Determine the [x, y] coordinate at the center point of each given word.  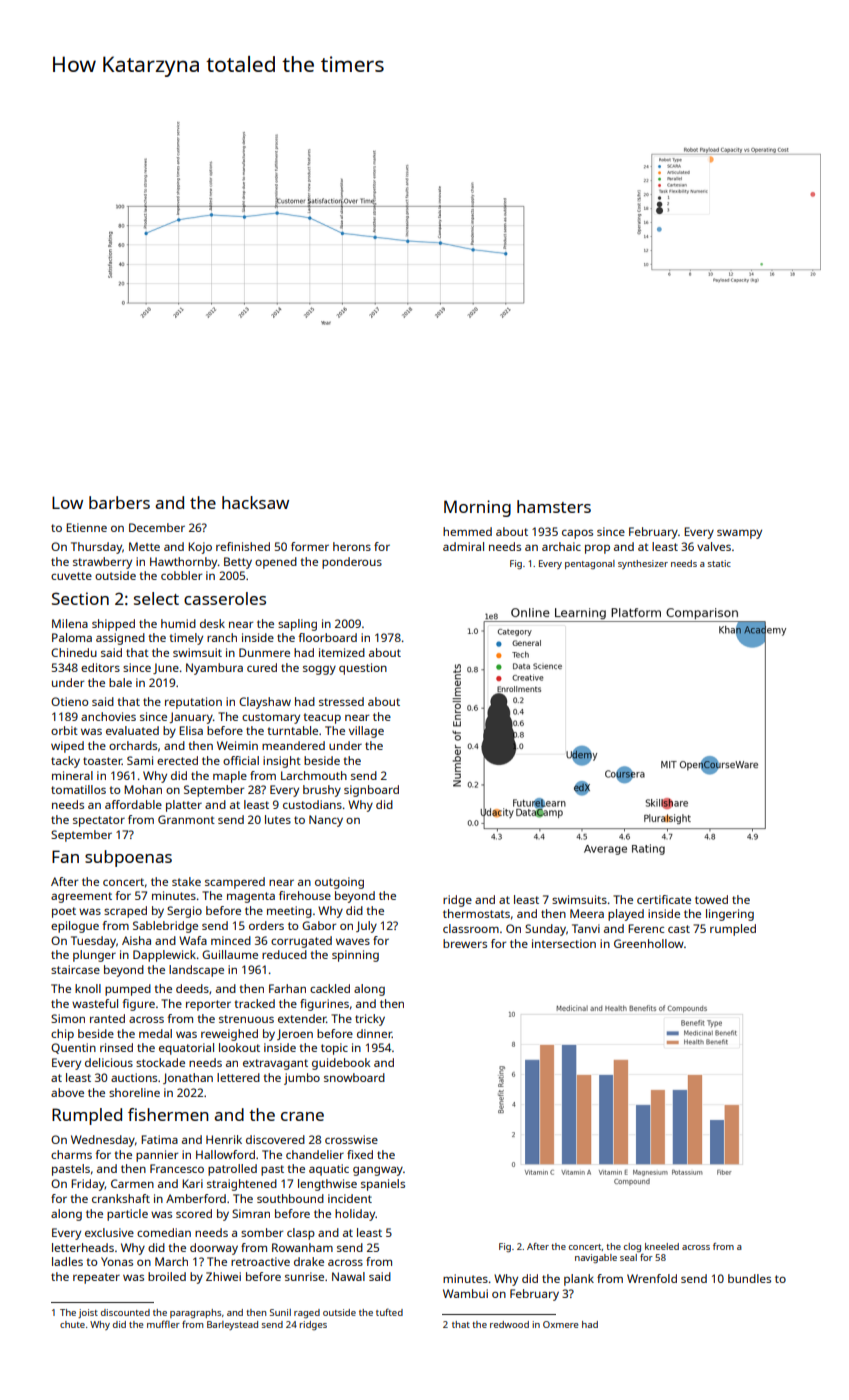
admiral [463, 546]
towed [711, 899]
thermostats [476, 913]
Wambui [465, 1293]
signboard [371, 791]
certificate [664, 899]
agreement [81, 897]
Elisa [191, 730]
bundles [749, 1278]
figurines [324, 1005]
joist [88, 1313]
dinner [374, 1033]
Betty [238, 563]
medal [155, 1033]
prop [597, 549]
